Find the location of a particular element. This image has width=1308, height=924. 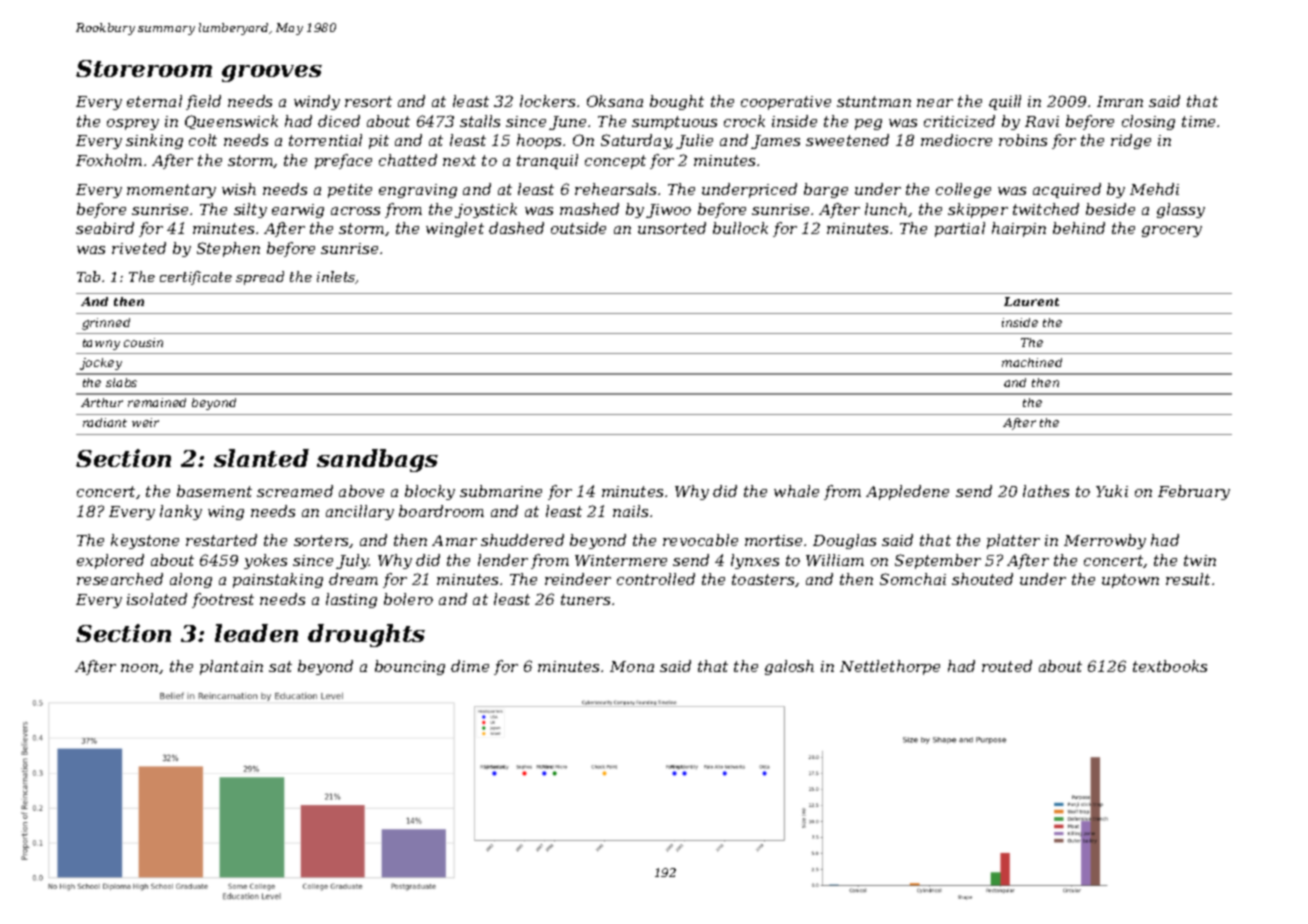

grocery is located at coordinates (1172, 231).
